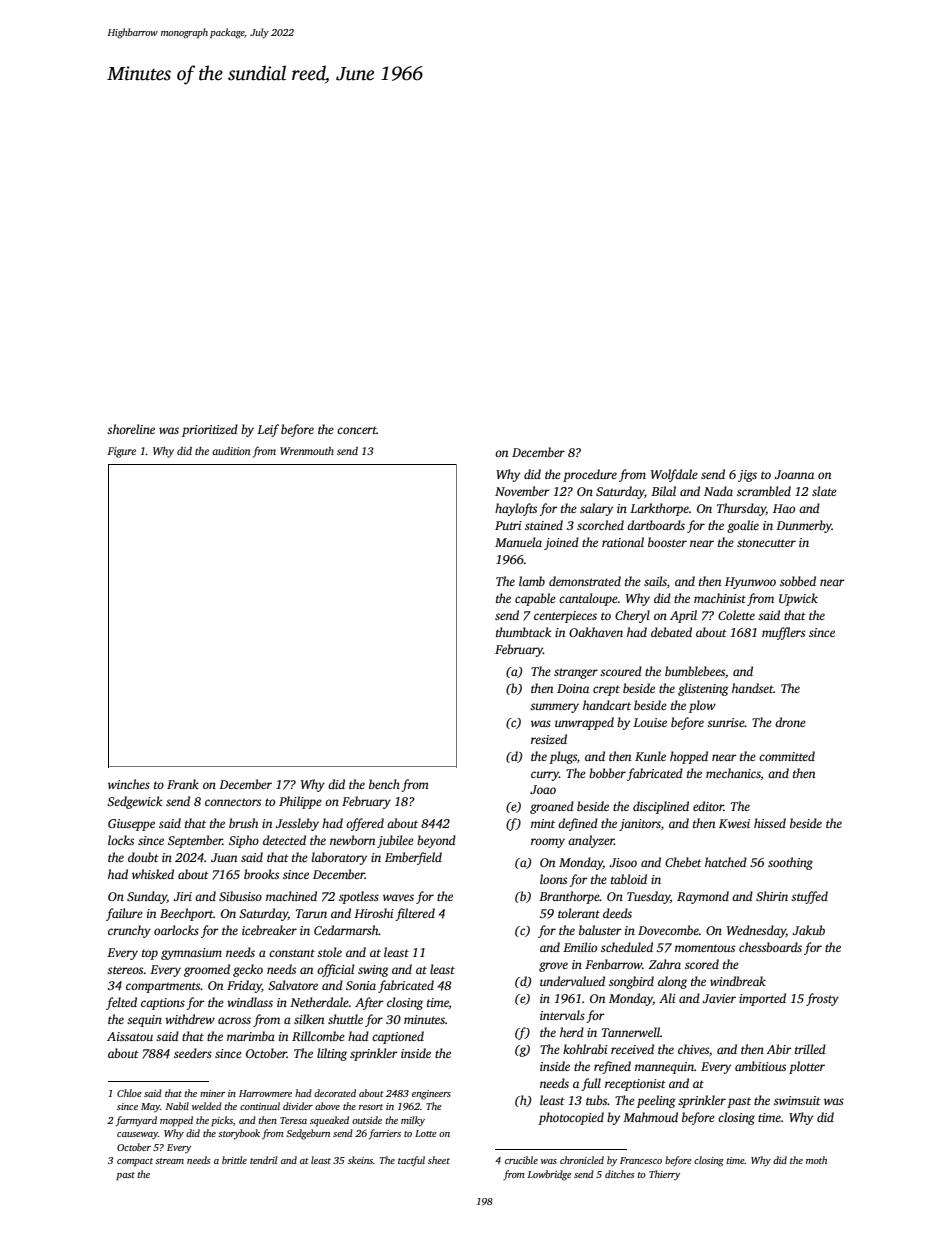 Image resolution: width=952 pixels, height=1233 pixels. What do you see at coordinates (431, 1095) in the document?
I see `engineers` at bounding box center [431, 1095].
